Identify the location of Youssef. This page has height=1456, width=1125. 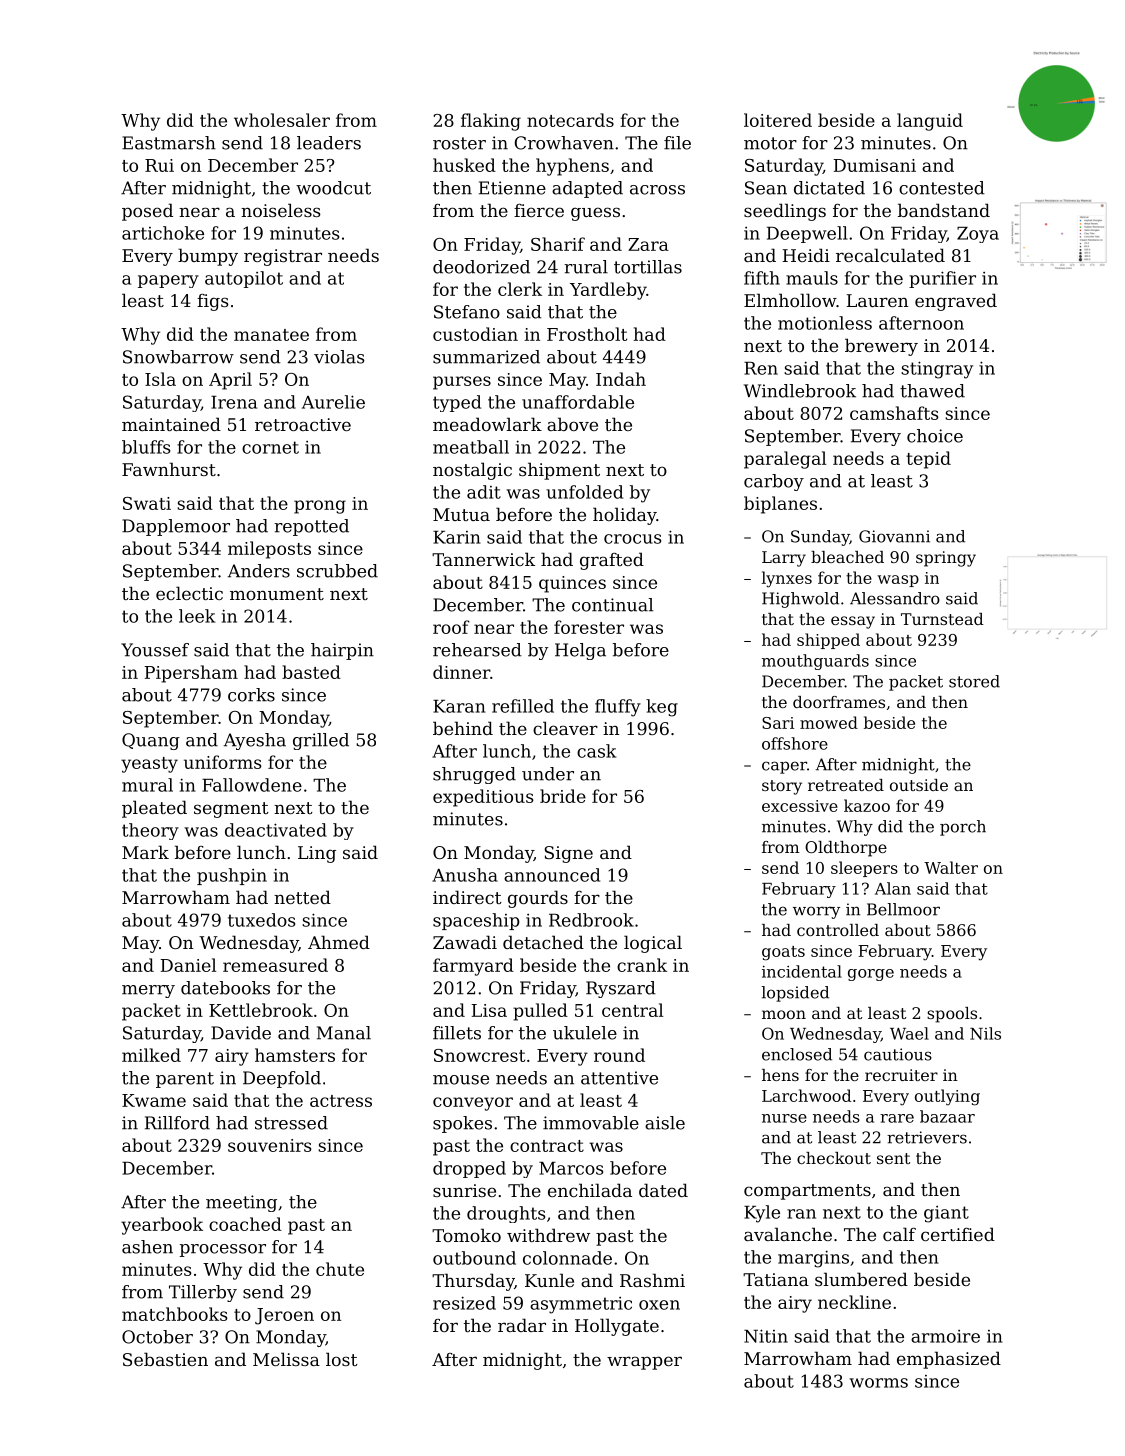
(155, 650).
